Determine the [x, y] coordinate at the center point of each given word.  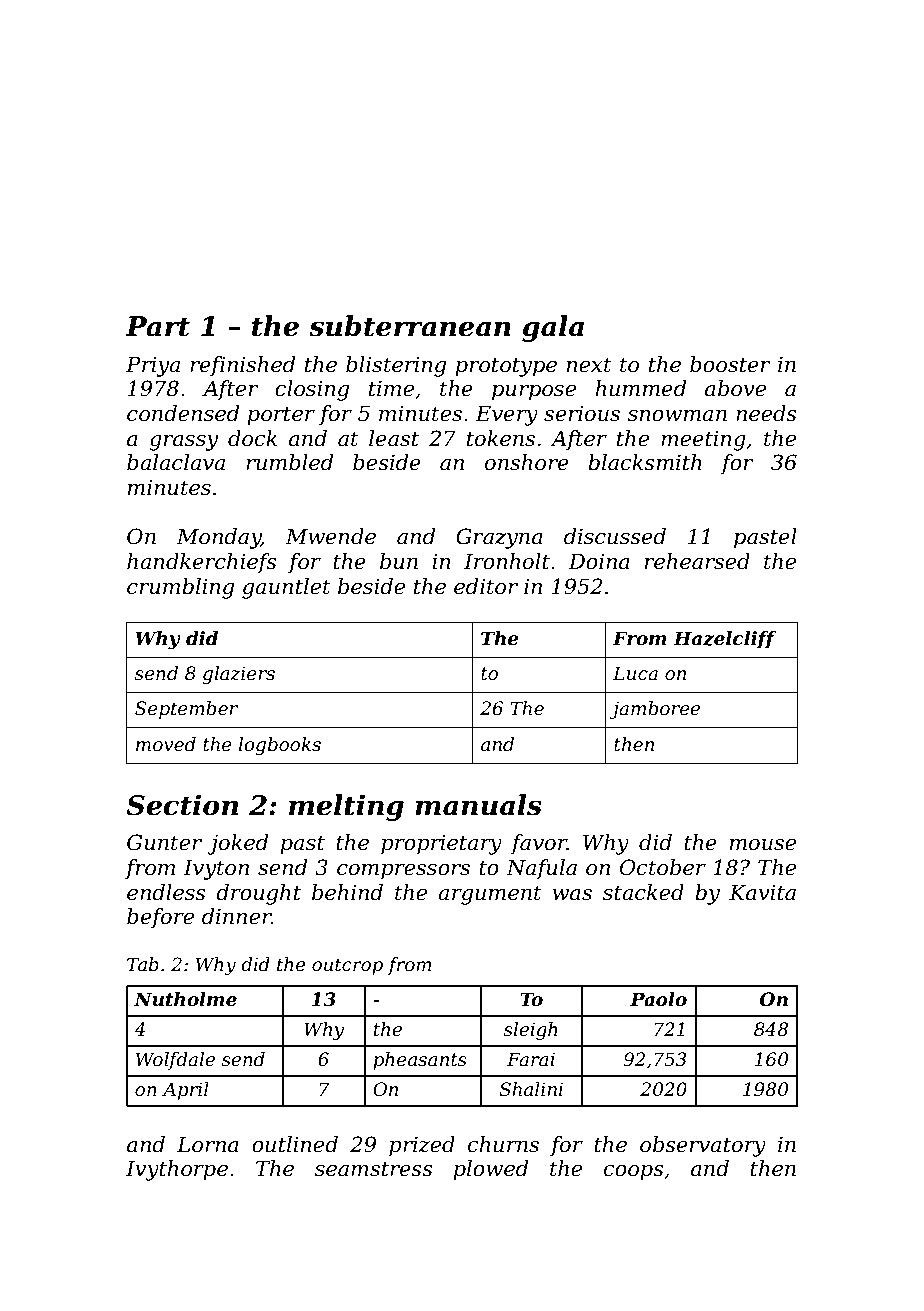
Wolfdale [175, 1061]
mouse [763, 845]
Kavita [762, 892]
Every [506, 415]
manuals [478, 805]
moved [166, 744]
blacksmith [645, 462]
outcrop [347, 966]
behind [347, 892]
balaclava [176, 462]
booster [730, 364]
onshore [527, 462]
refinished [242, 366]
